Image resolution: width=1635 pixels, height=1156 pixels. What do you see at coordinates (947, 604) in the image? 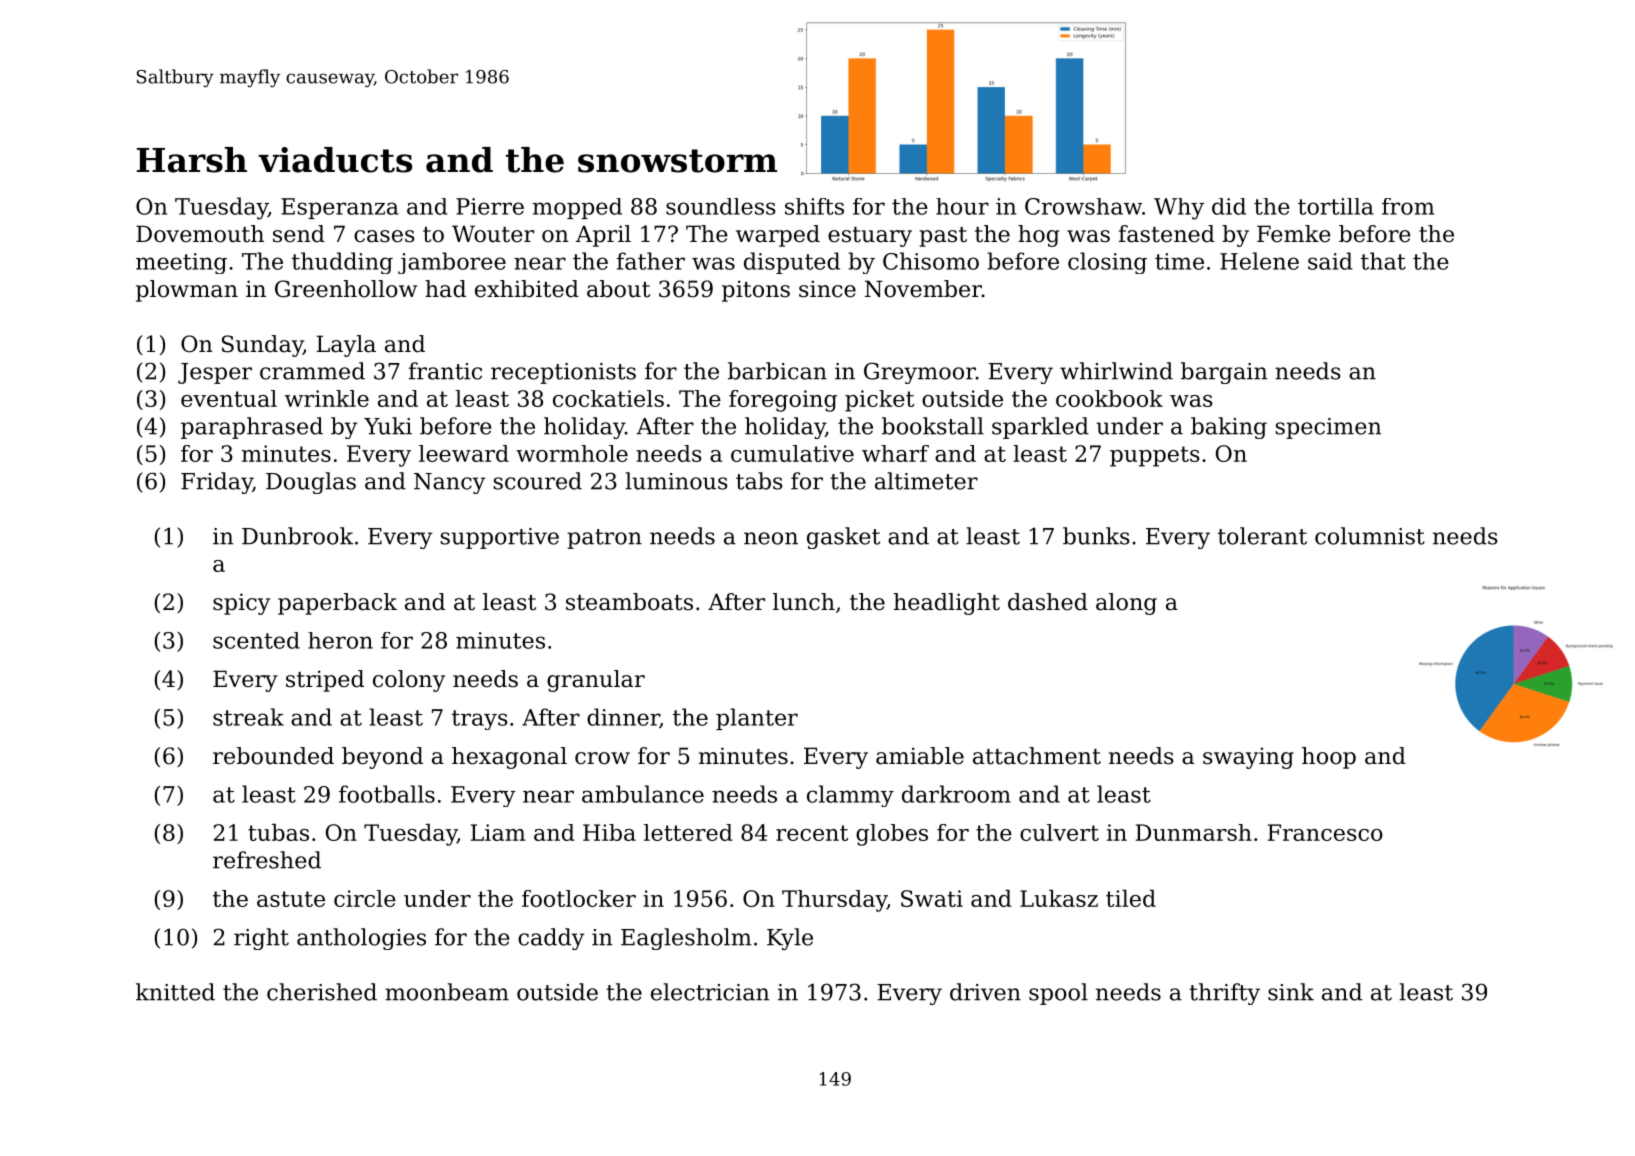
I see `headlight` at bounding box center [947, 604].
